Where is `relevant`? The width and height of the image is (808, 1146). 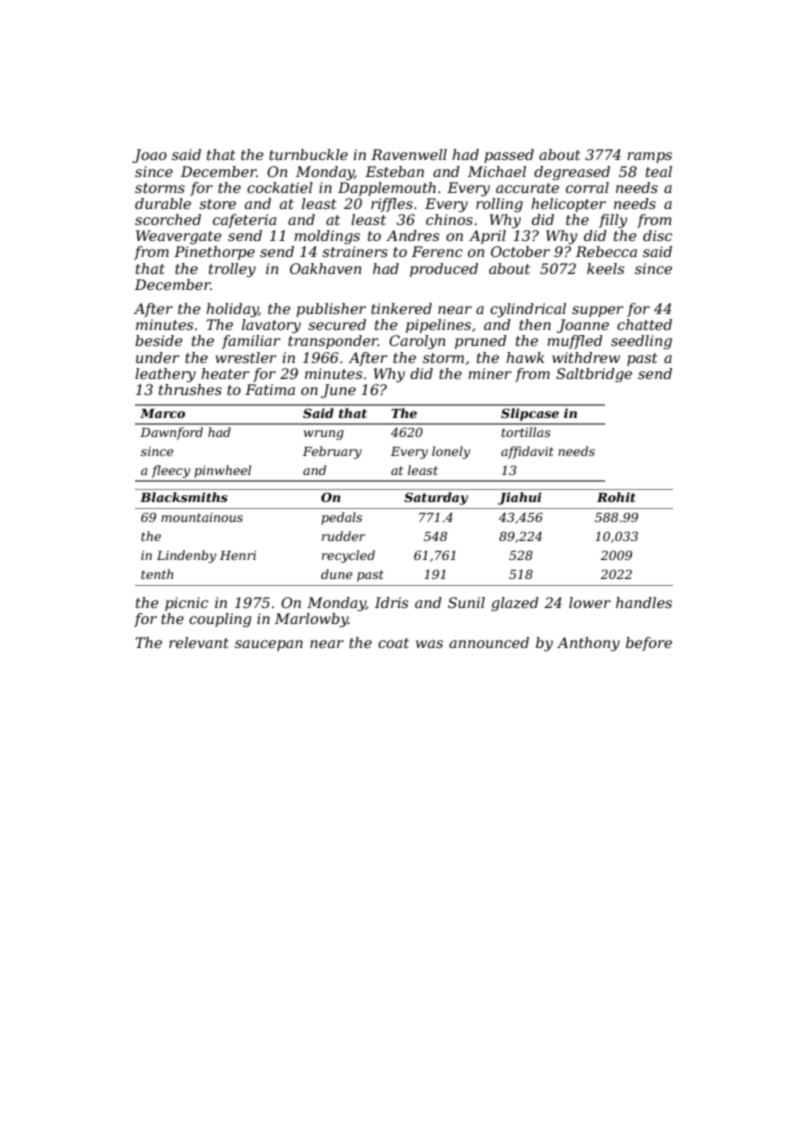 relevant is located at coordinates (199, 642).
